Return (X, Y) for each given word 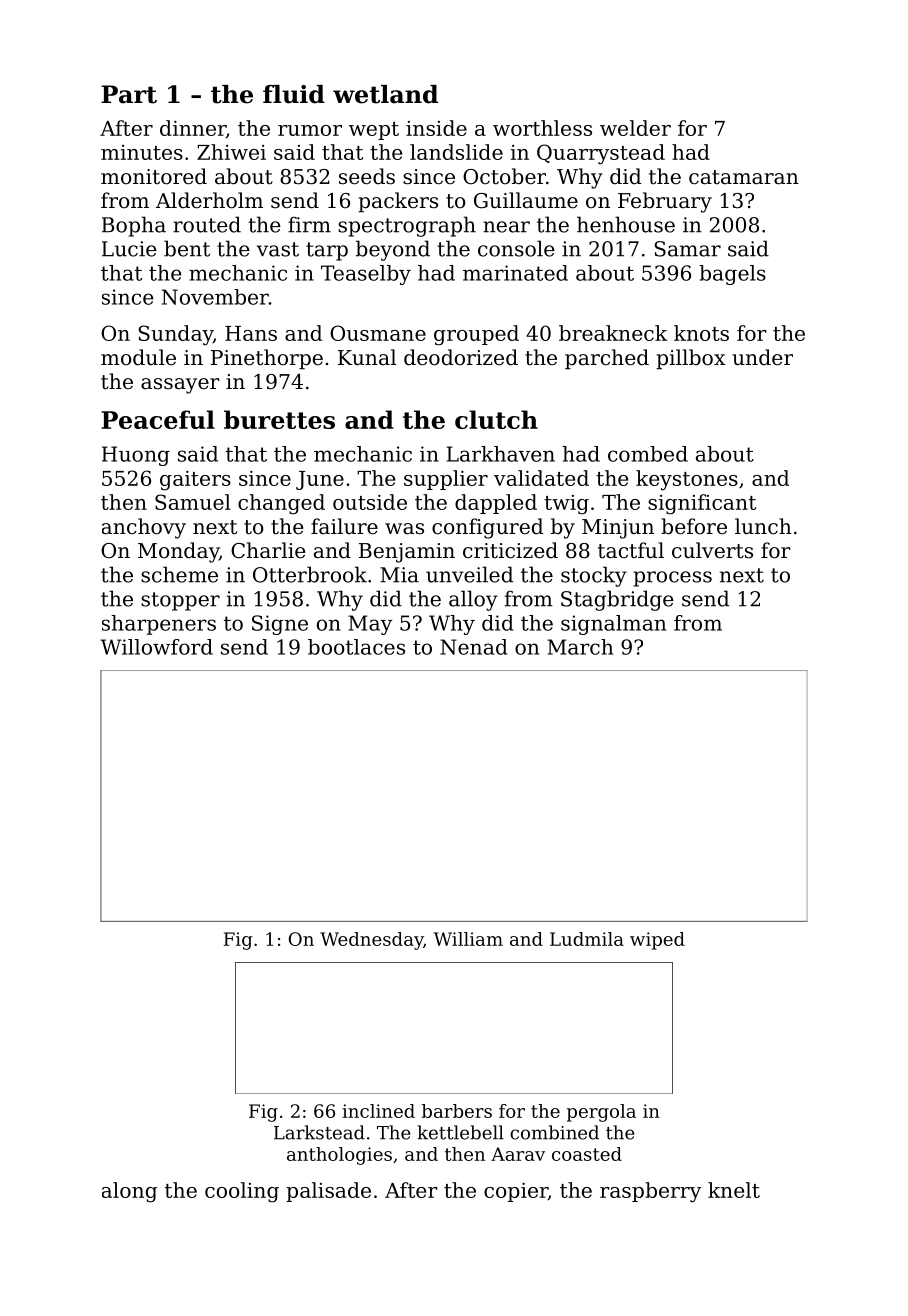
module (138, 357)
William (468, 939)
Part (129, 94)
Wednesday (371, 941)
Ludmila (587, 939)
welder (635, 128)
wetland (385, 94)
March (580, 647)
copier (516, 1192)
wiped (657, 941)
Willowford (156, 647)
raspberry (650, 1192)
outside (370, 502)
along (129, 1192)
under (762, 357)
